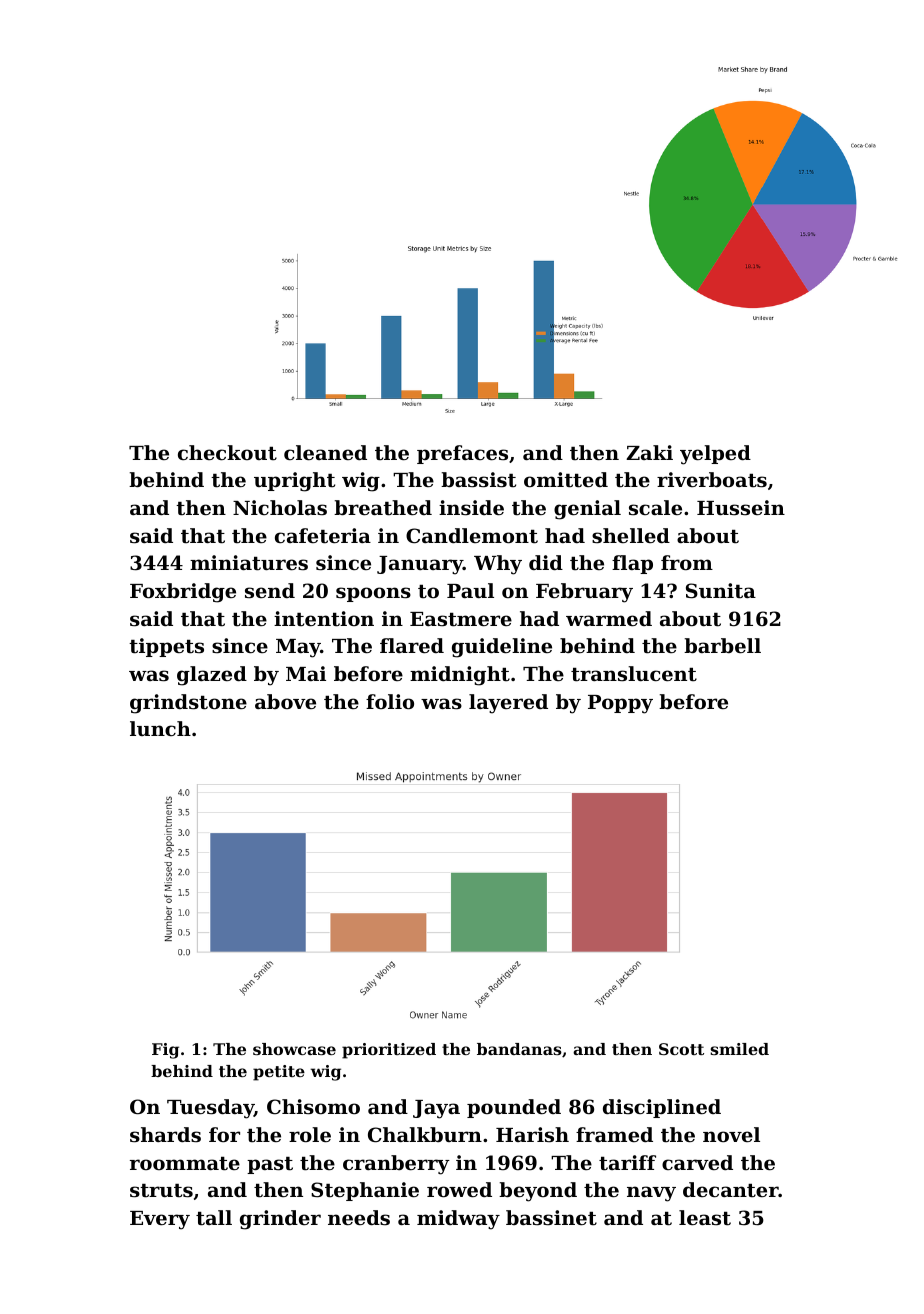 This page has height=1314, width=924. I want to click on Scott, so click(681, 1049).
